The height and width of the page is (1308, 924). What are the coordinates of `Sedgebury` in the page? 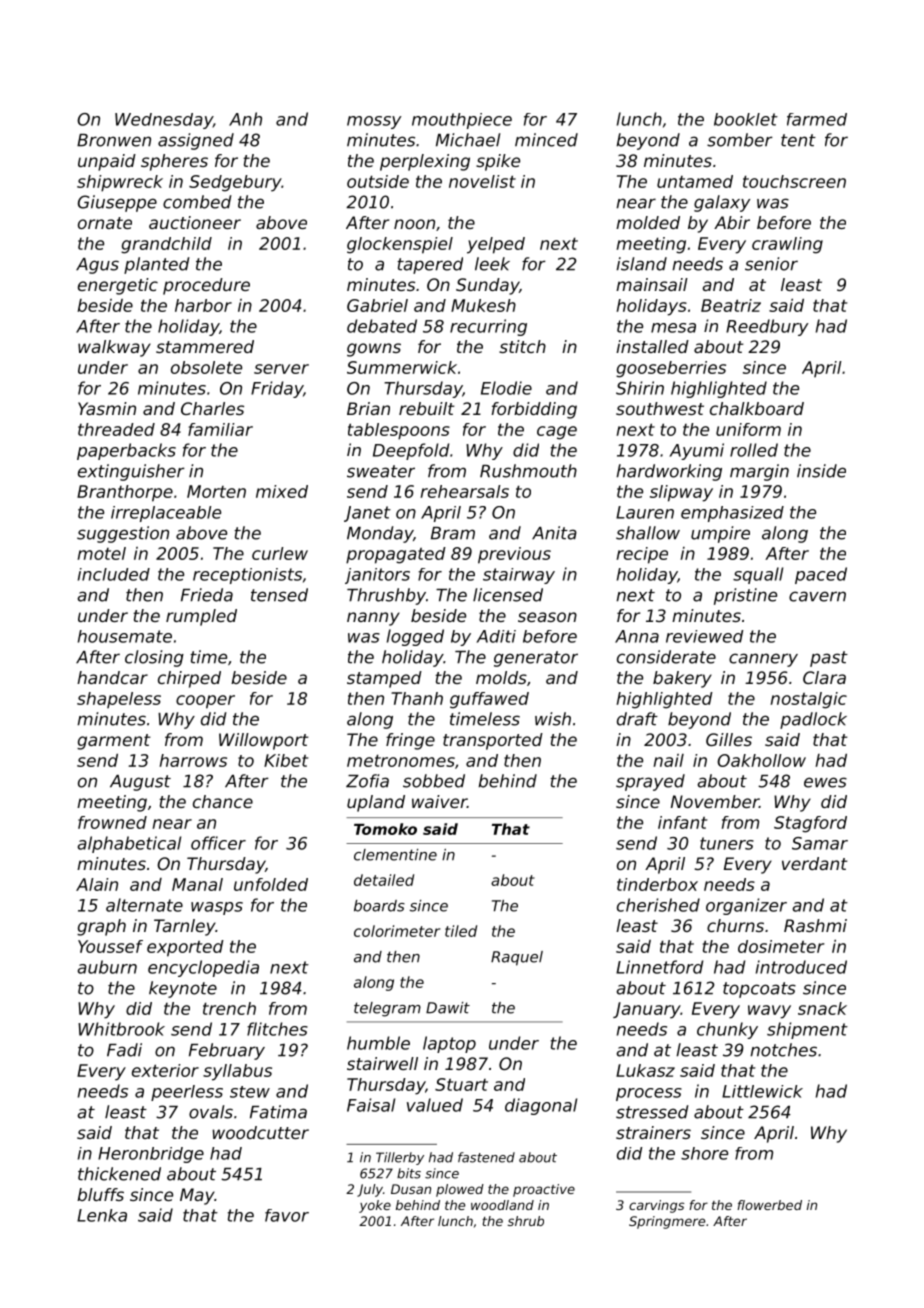 It's located at (235, 183).
